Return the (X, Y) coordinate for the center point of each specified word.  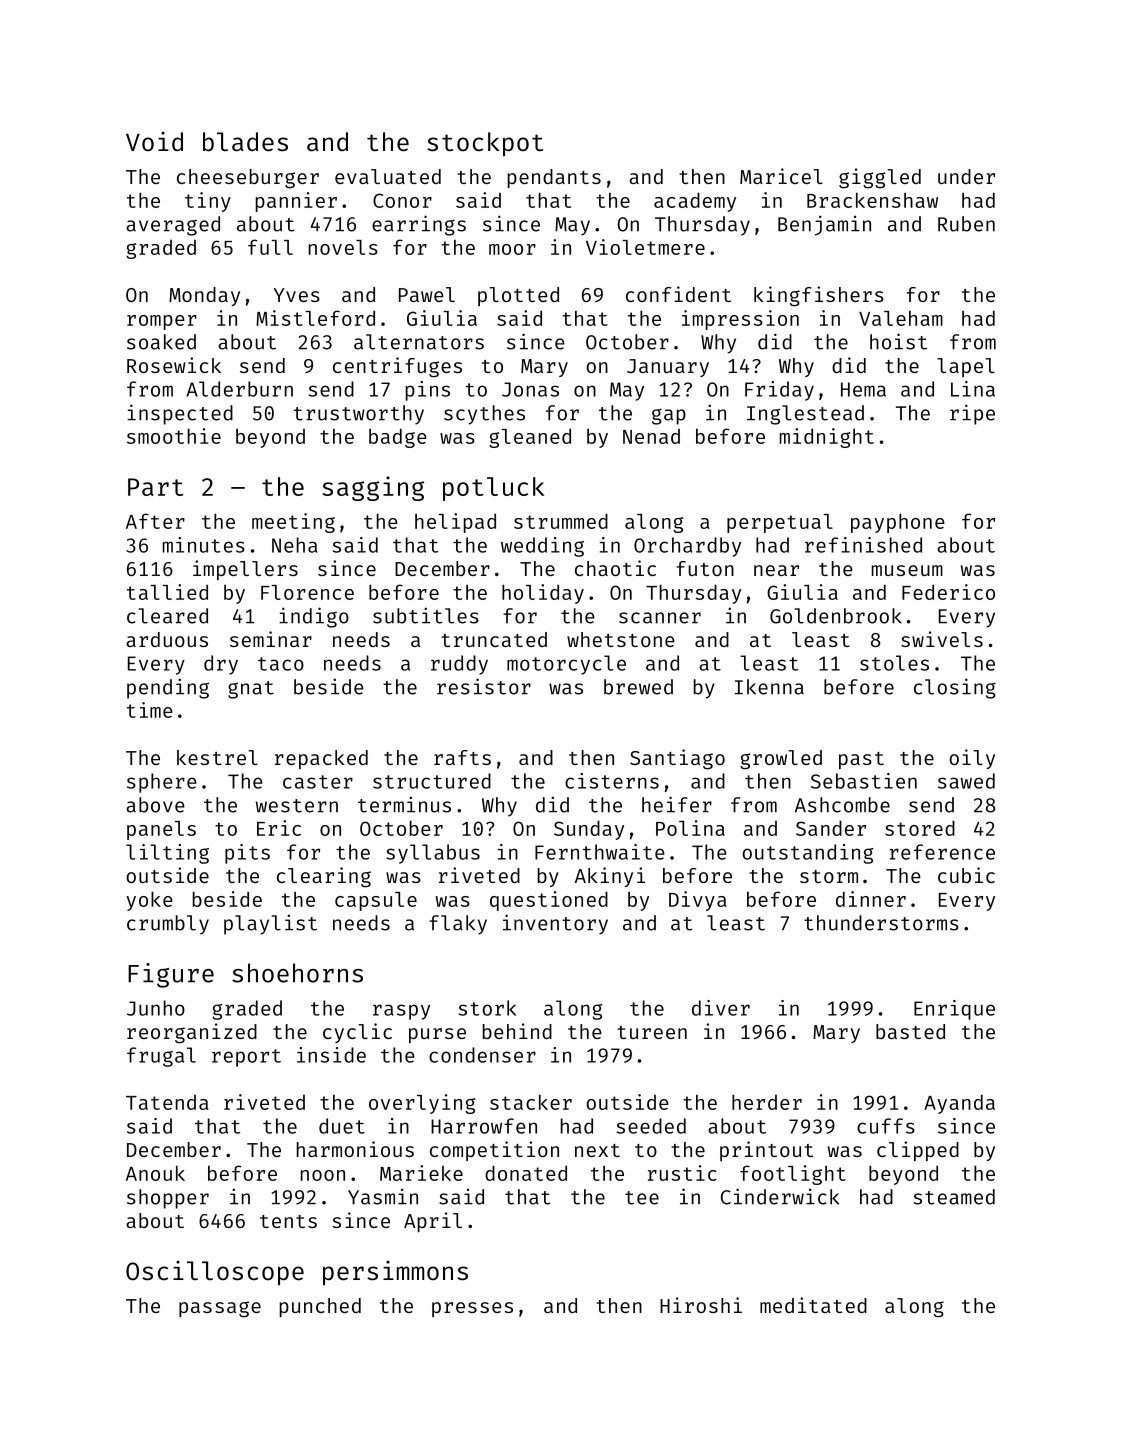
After (155, 521)
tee (642, 1198)
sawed (966, 781)
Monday (204, 296)
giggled (880, 178)
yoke (149, 901)
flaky (458, 925)
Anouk (155, 1173)
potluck (494, 489)
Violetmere (645, 247)
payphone (898, 523)
